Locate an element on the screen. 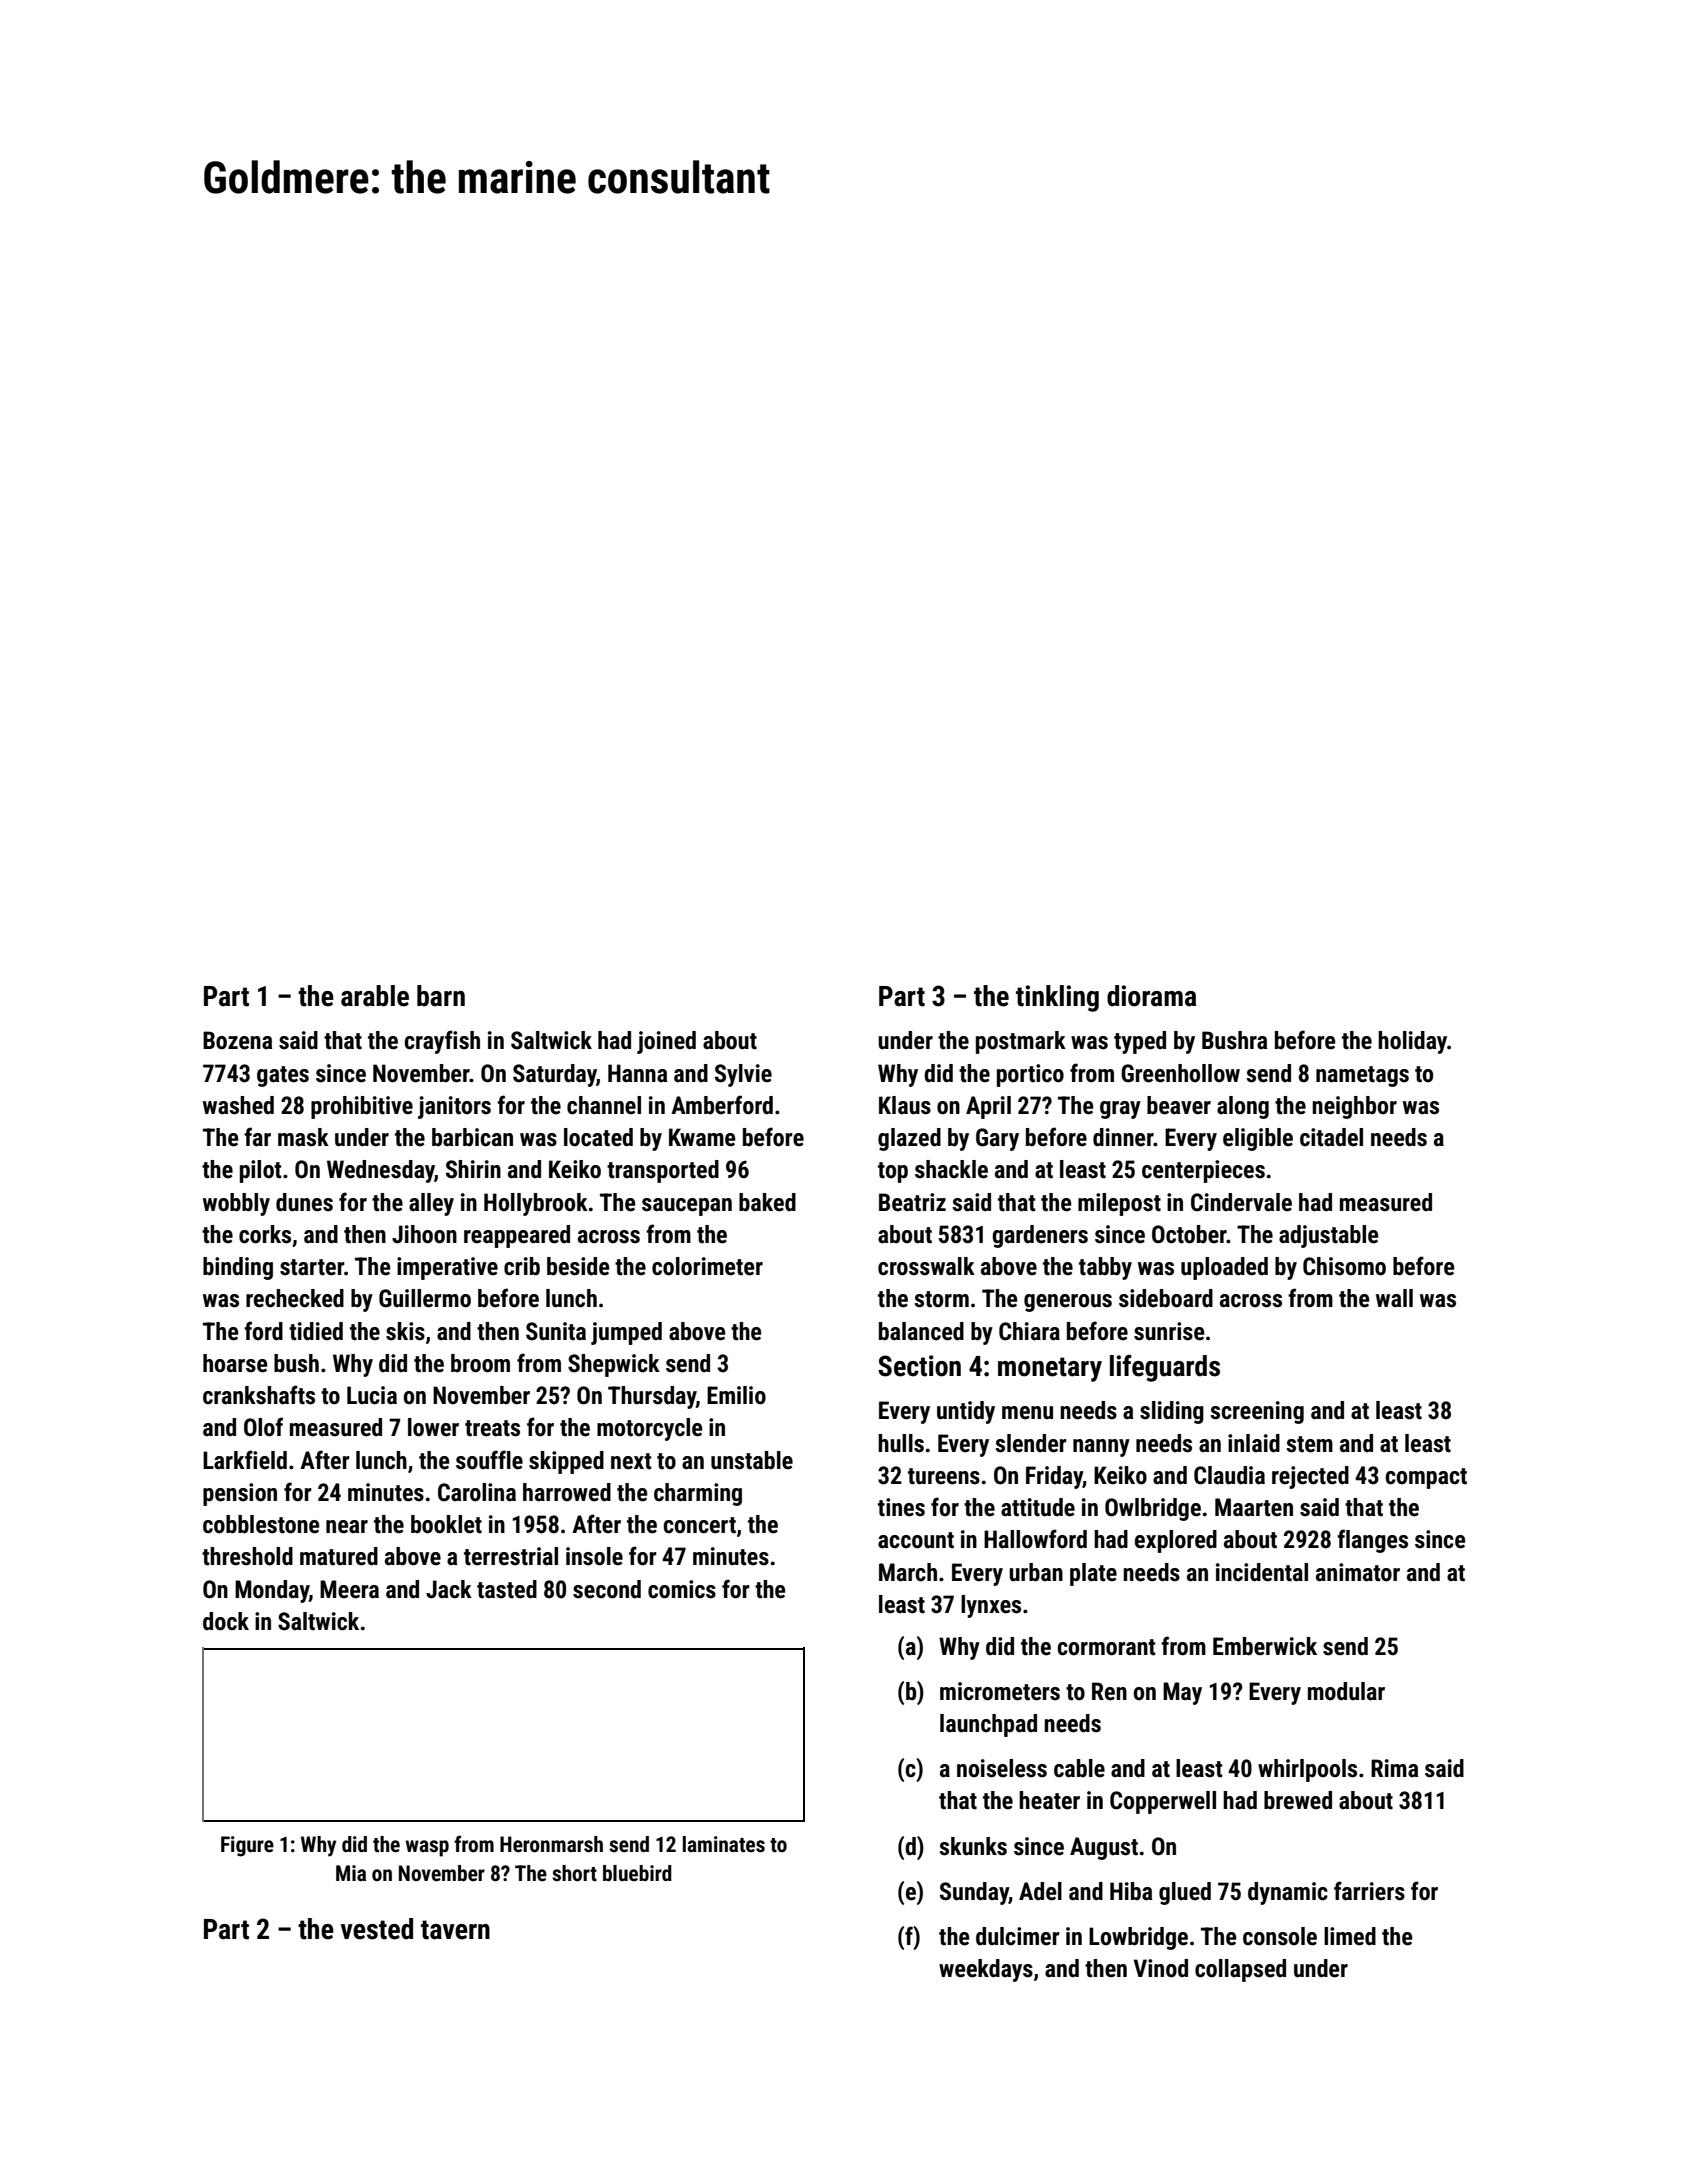 This screenshot has width=1683, height=2178. Saturday is located at coordinates (555, 1075).
